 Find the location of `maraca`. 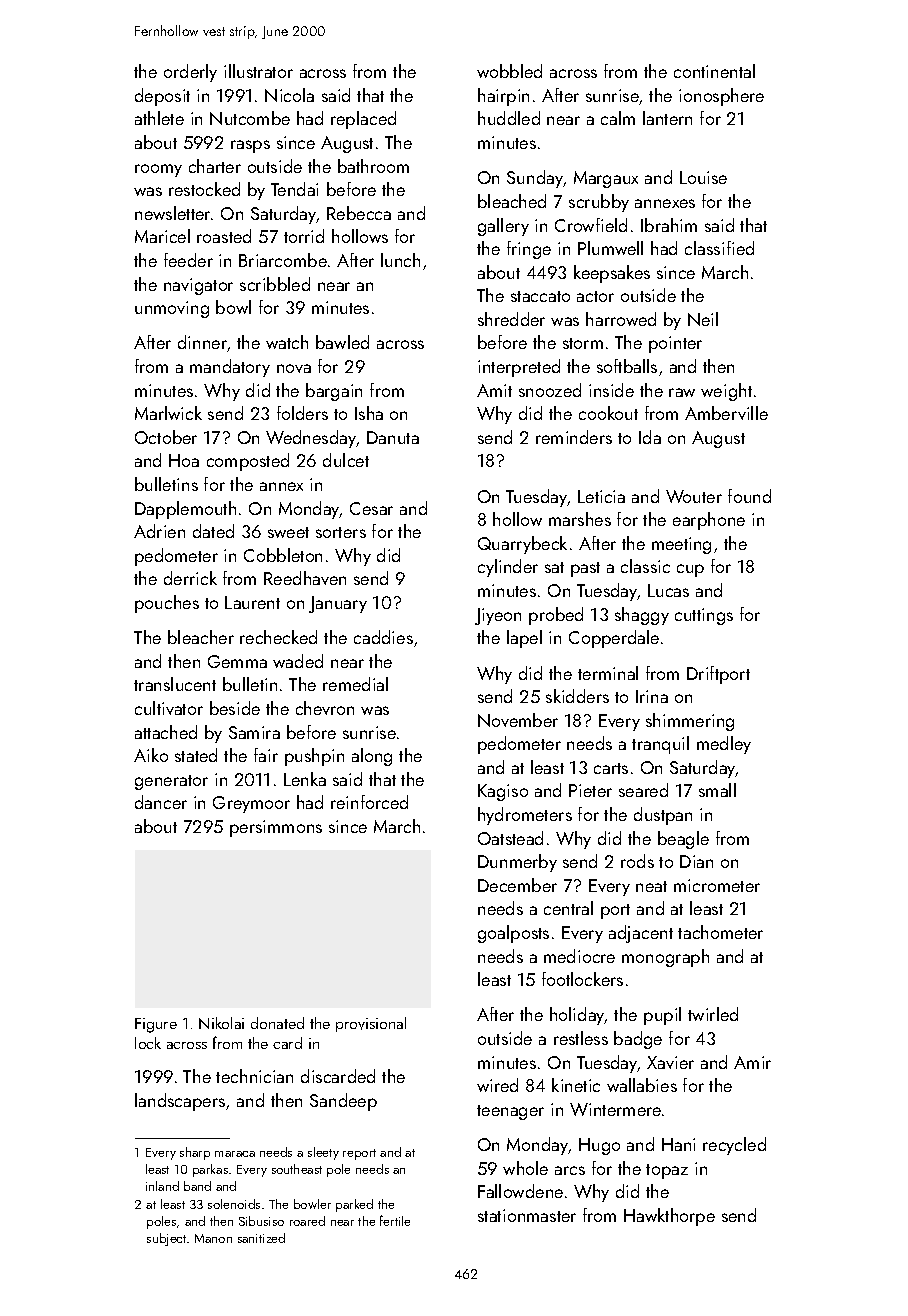

maraca is located at coordinates (235, 1154).
